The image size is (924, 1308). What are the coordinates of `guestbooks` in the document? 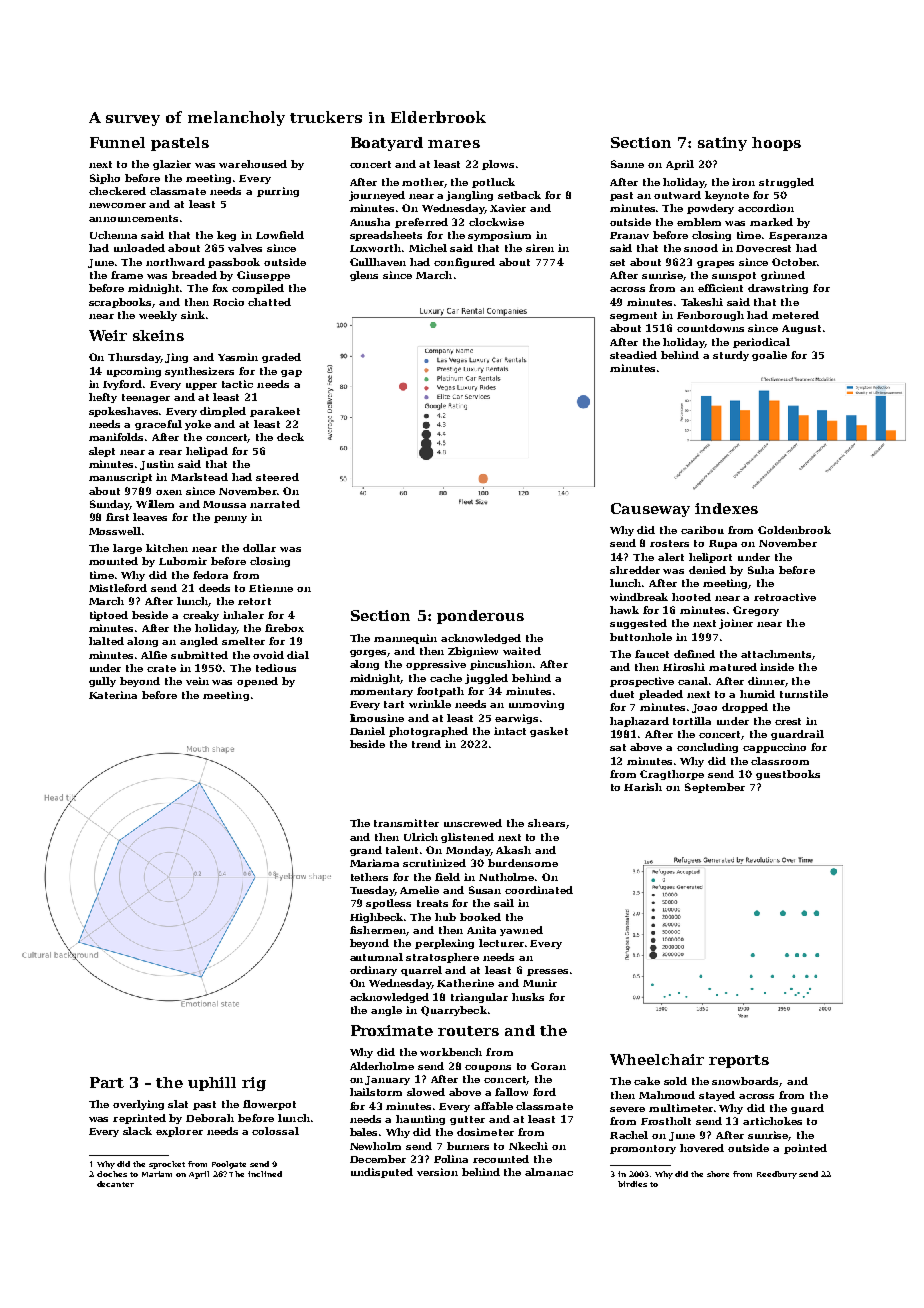 It's located at (788, 775).
